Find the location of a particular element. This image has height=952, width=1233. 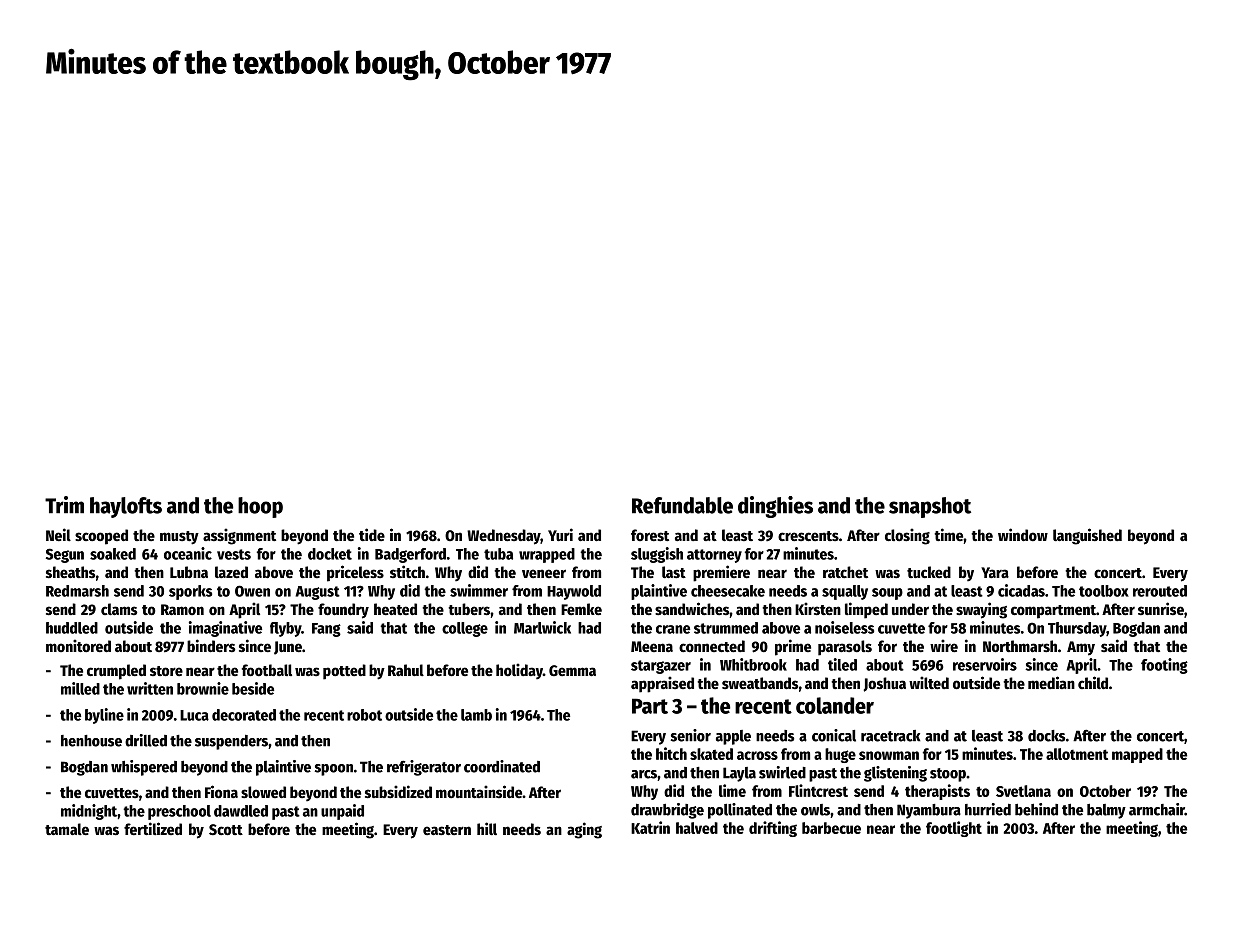

Segun is located at coordinates (65, 555).
